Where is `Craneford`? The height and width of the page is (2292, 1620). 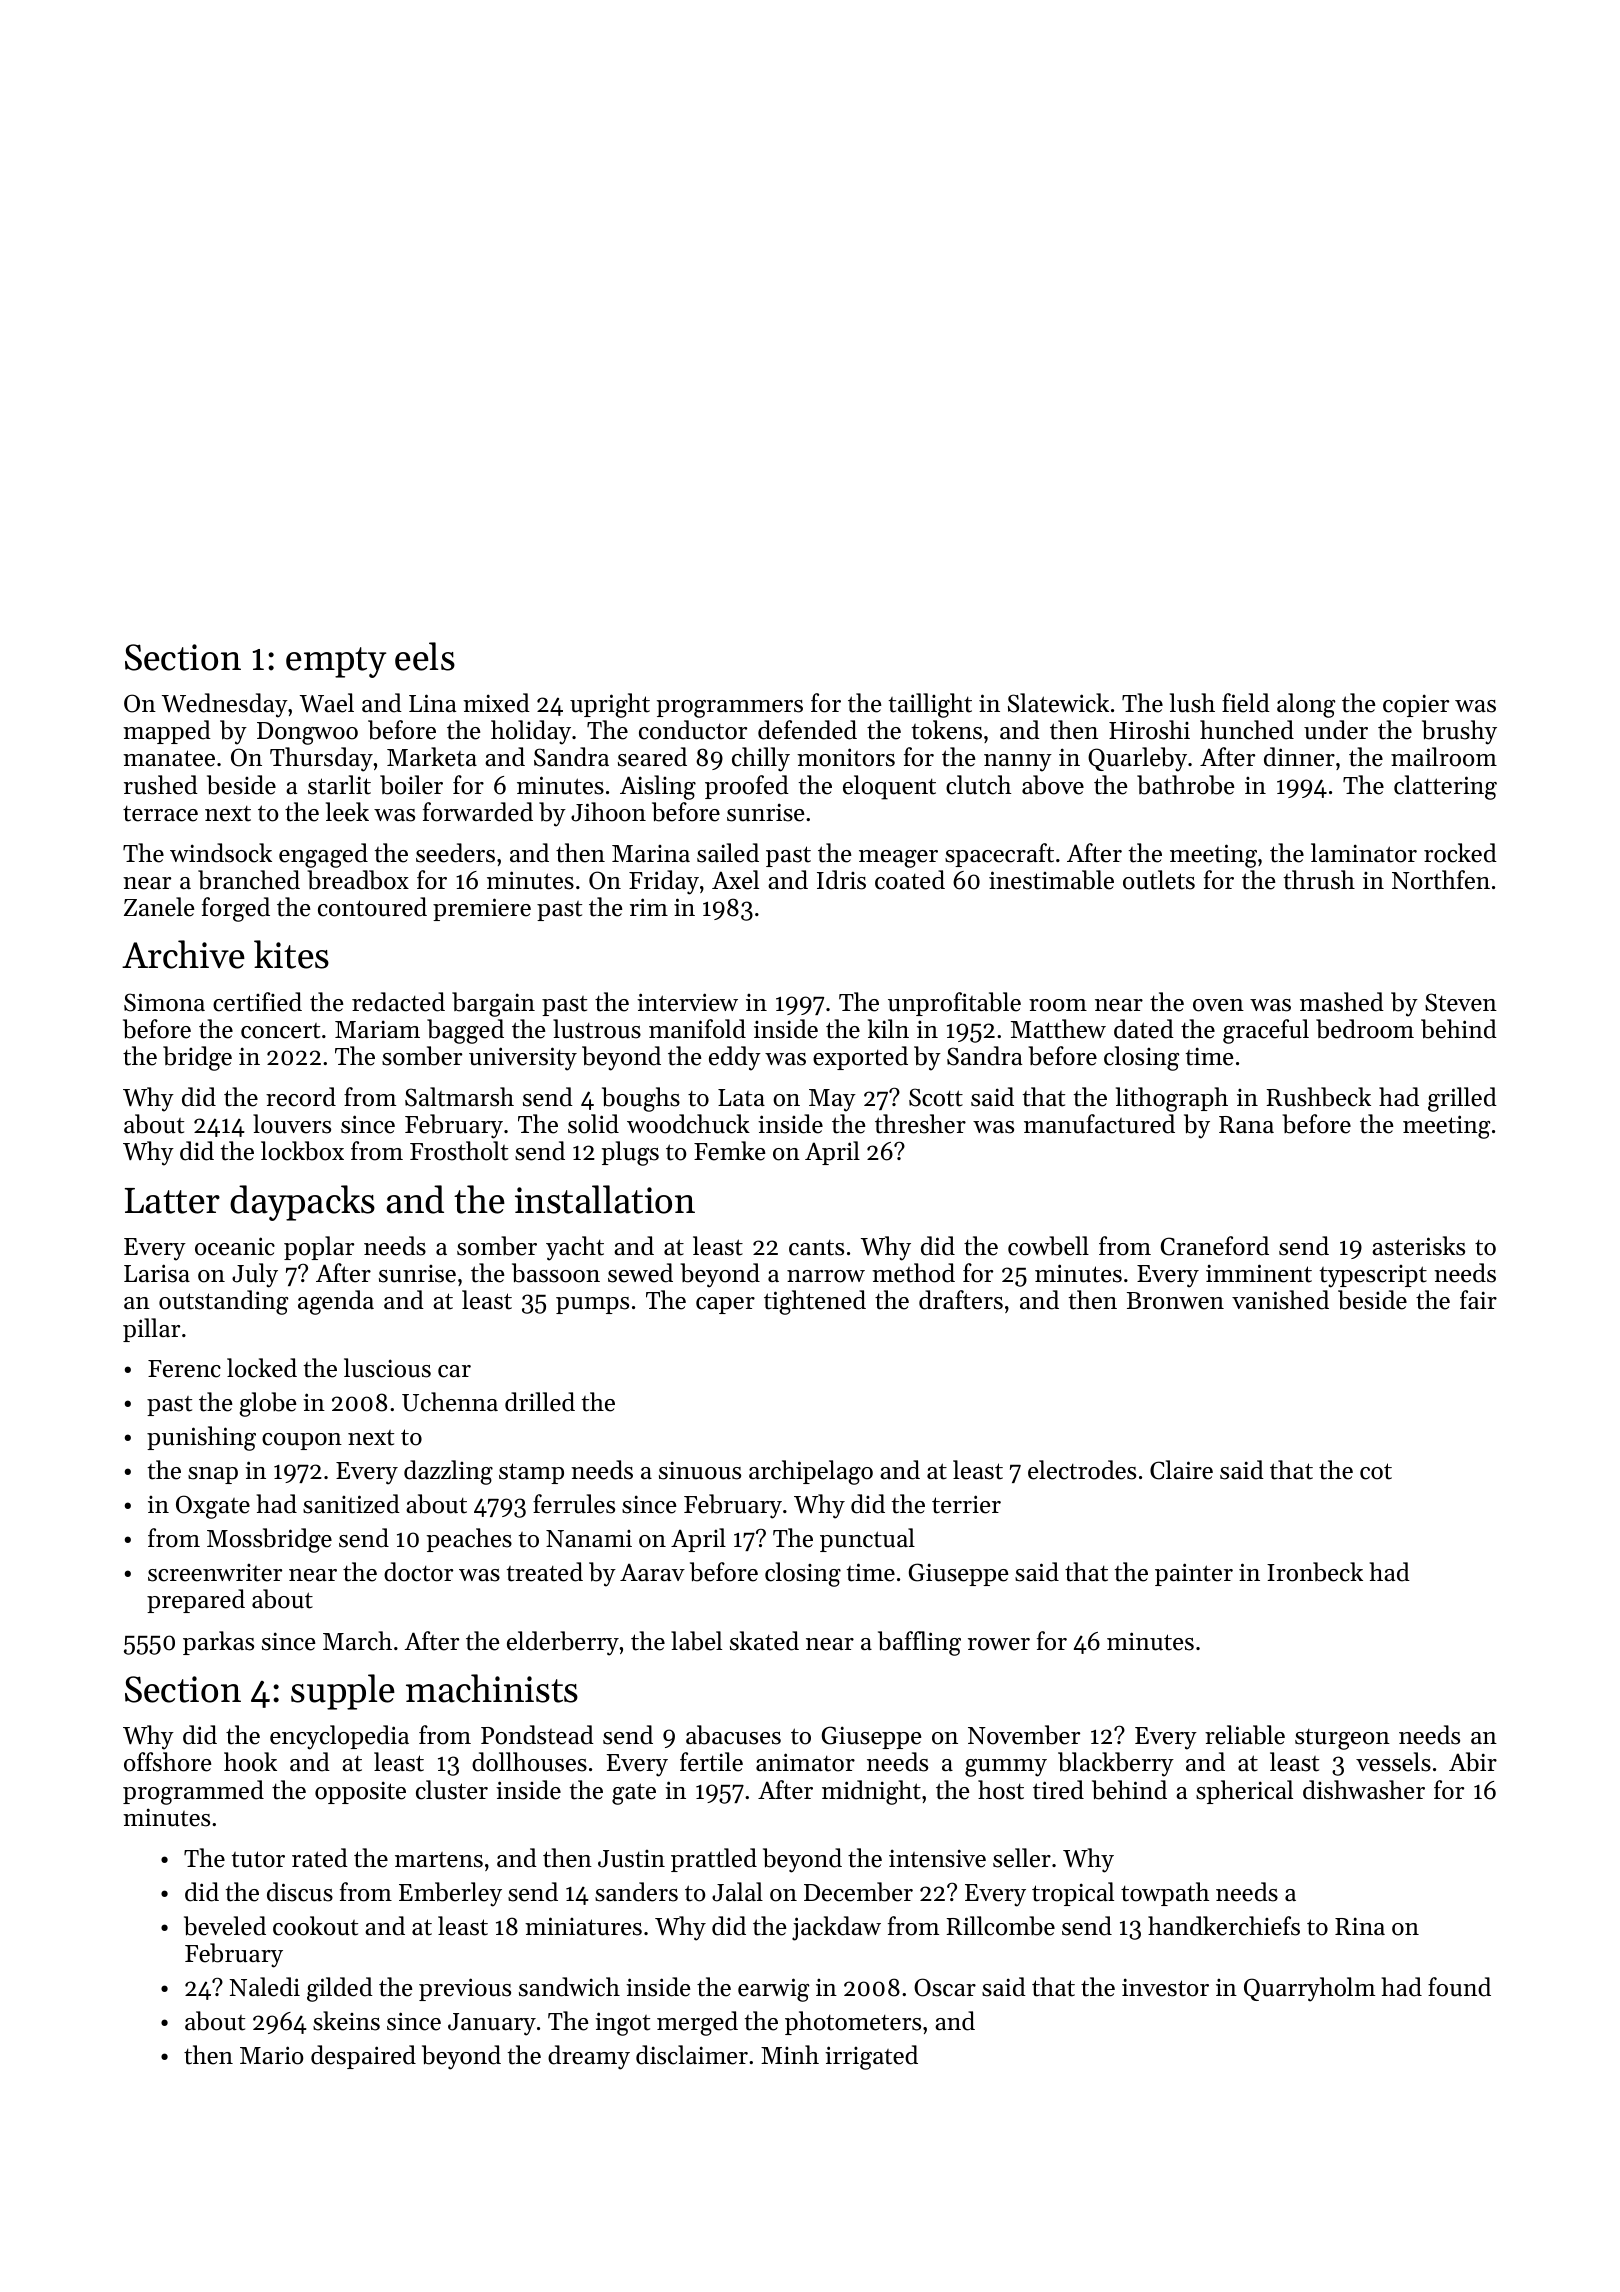
Craneford is located at coordinates (1215, 1246).
